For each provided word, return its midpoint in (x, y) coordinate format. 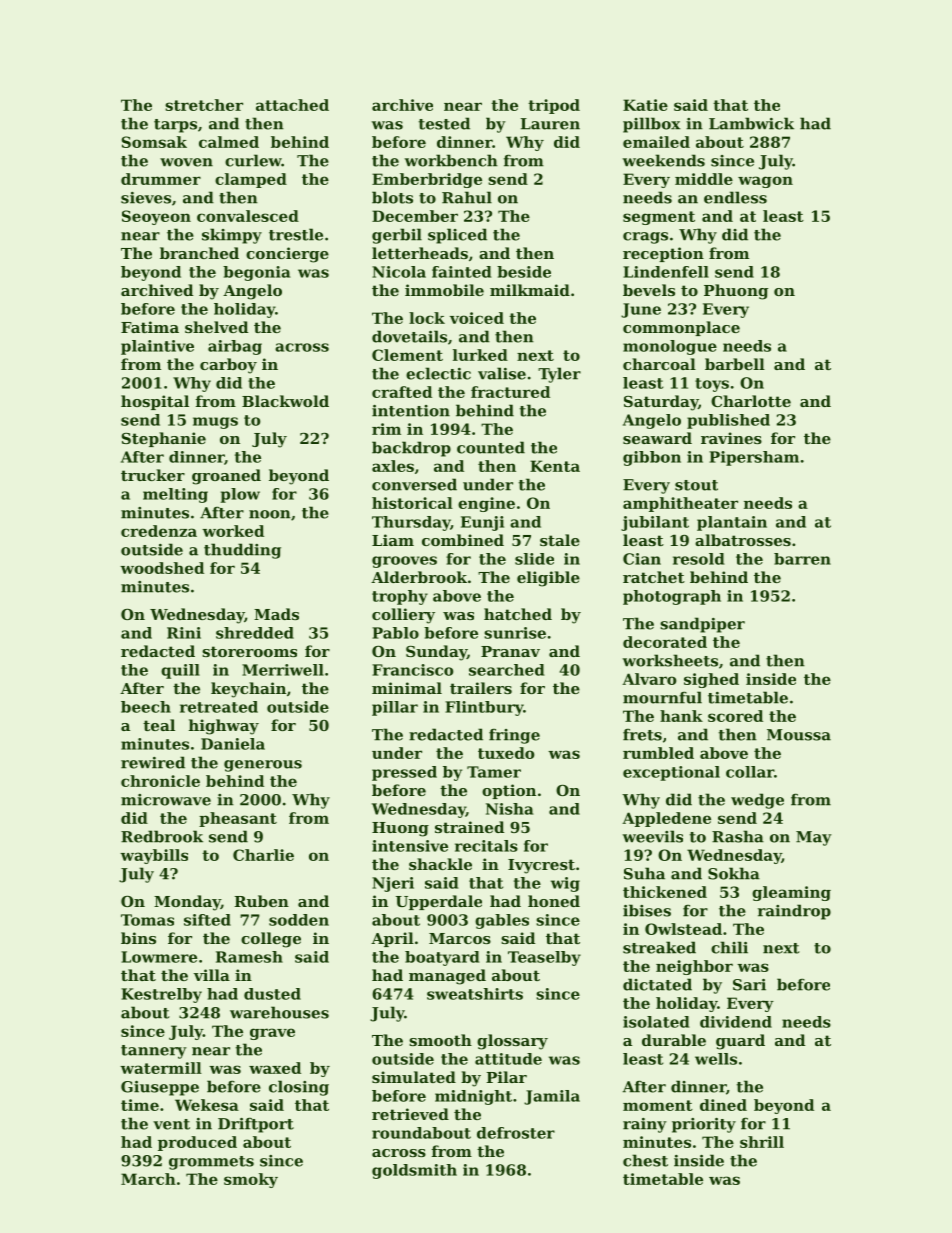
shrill (762, 1142)
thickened (665, 892)
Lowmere (159, 957)
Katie (645, 105)
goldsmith (414, 1171)
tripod (554, 106)
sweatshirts (475, 994)
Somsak (154, 142)
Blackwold (285, 401)
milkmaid (530, 290)
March (148, 1179)
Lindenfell (666, 272)
